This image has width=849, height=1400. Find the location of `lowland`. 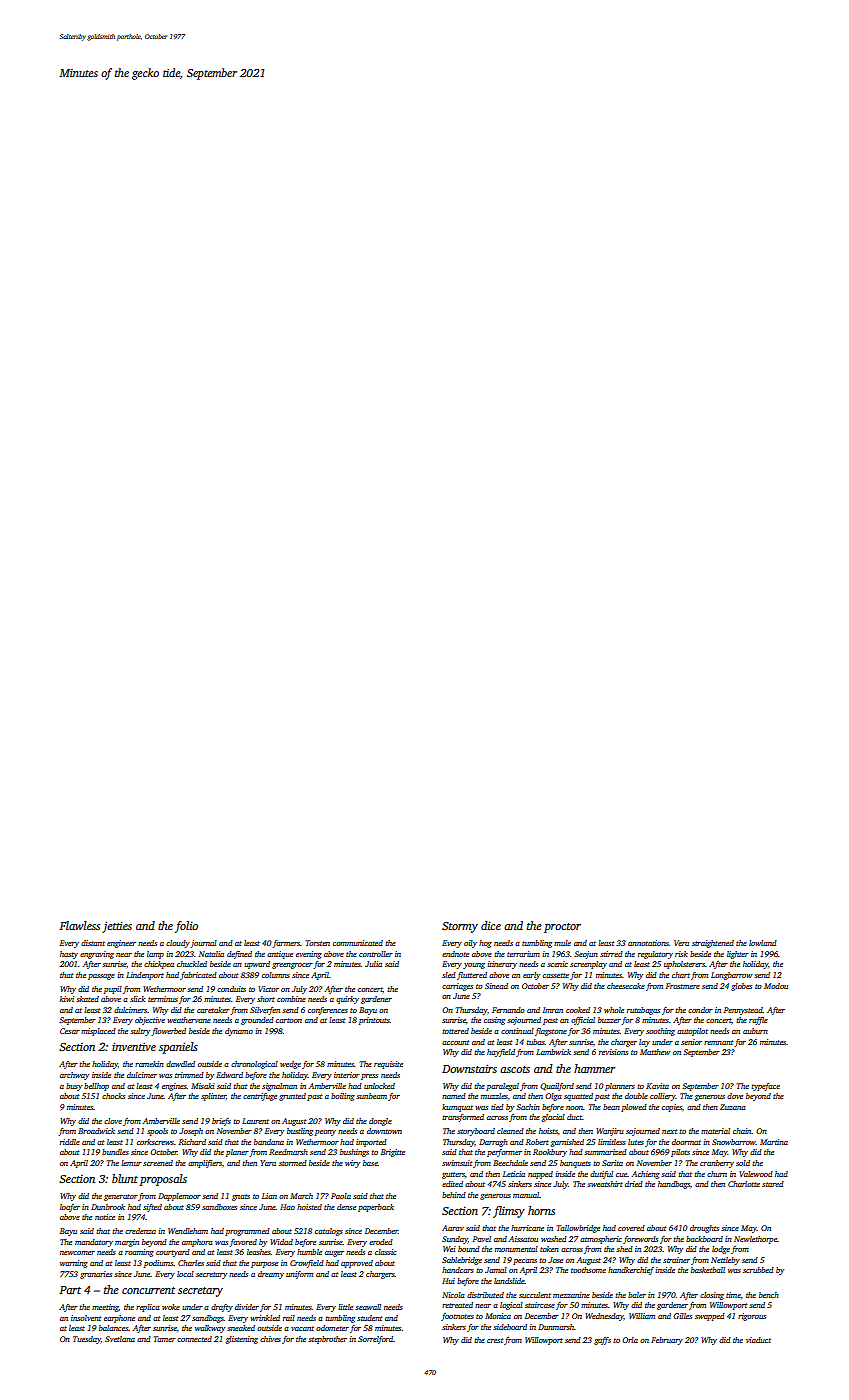

lowland is located at coordinates (763, 943).
